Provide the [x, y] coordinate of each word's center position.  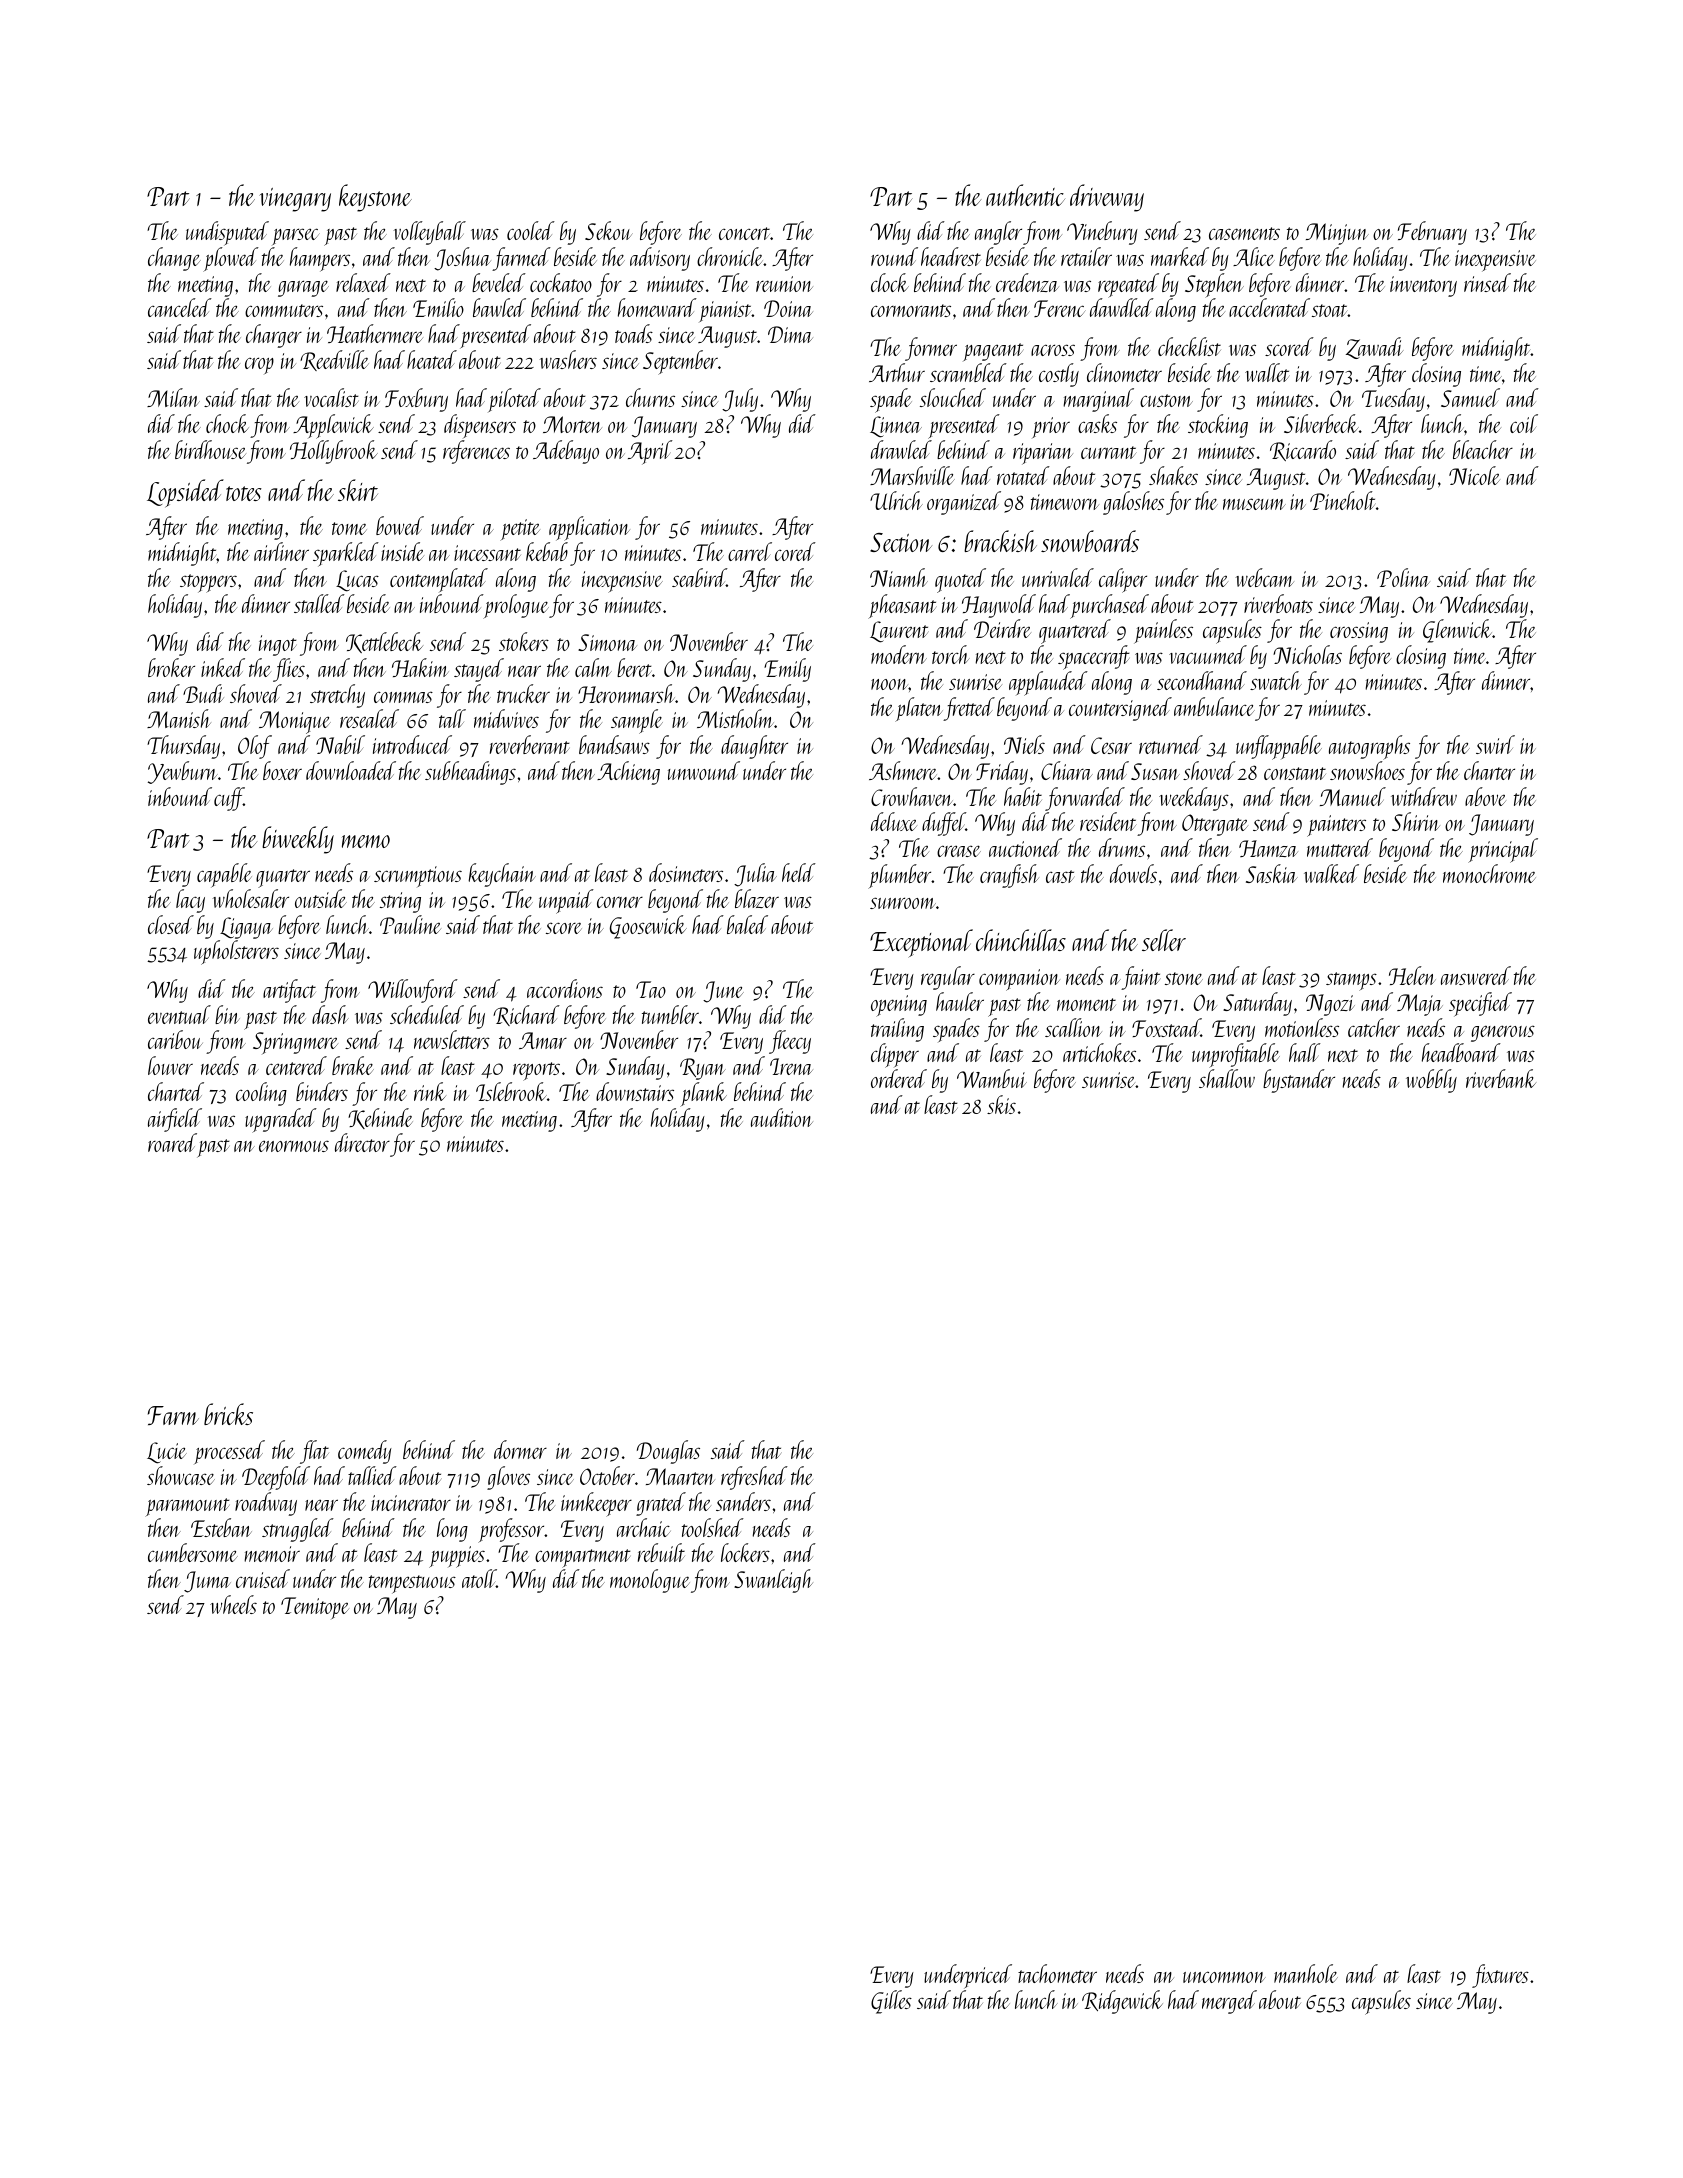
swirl [1495, 744]
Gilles [891, 2002]
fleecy [790, 1042]
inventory [1423, 286]
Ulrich [896, 500]
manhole [1306, 1973]
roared [172, 1142]
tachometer [1057, 1973]
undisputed [227, 233]
